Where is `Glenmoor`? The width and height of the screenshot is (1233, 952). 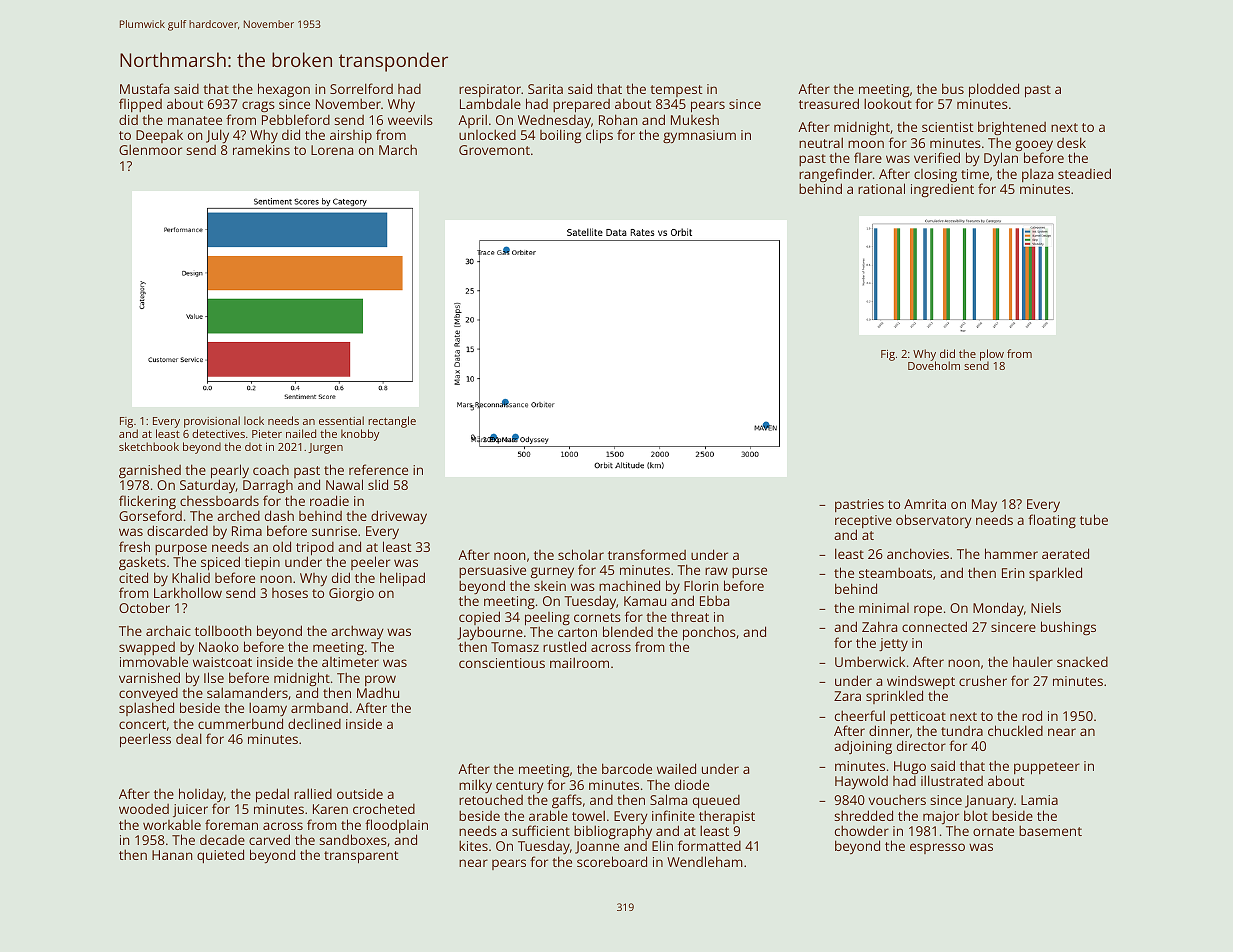
Glenmoor is located at coordinates (150, 150).
